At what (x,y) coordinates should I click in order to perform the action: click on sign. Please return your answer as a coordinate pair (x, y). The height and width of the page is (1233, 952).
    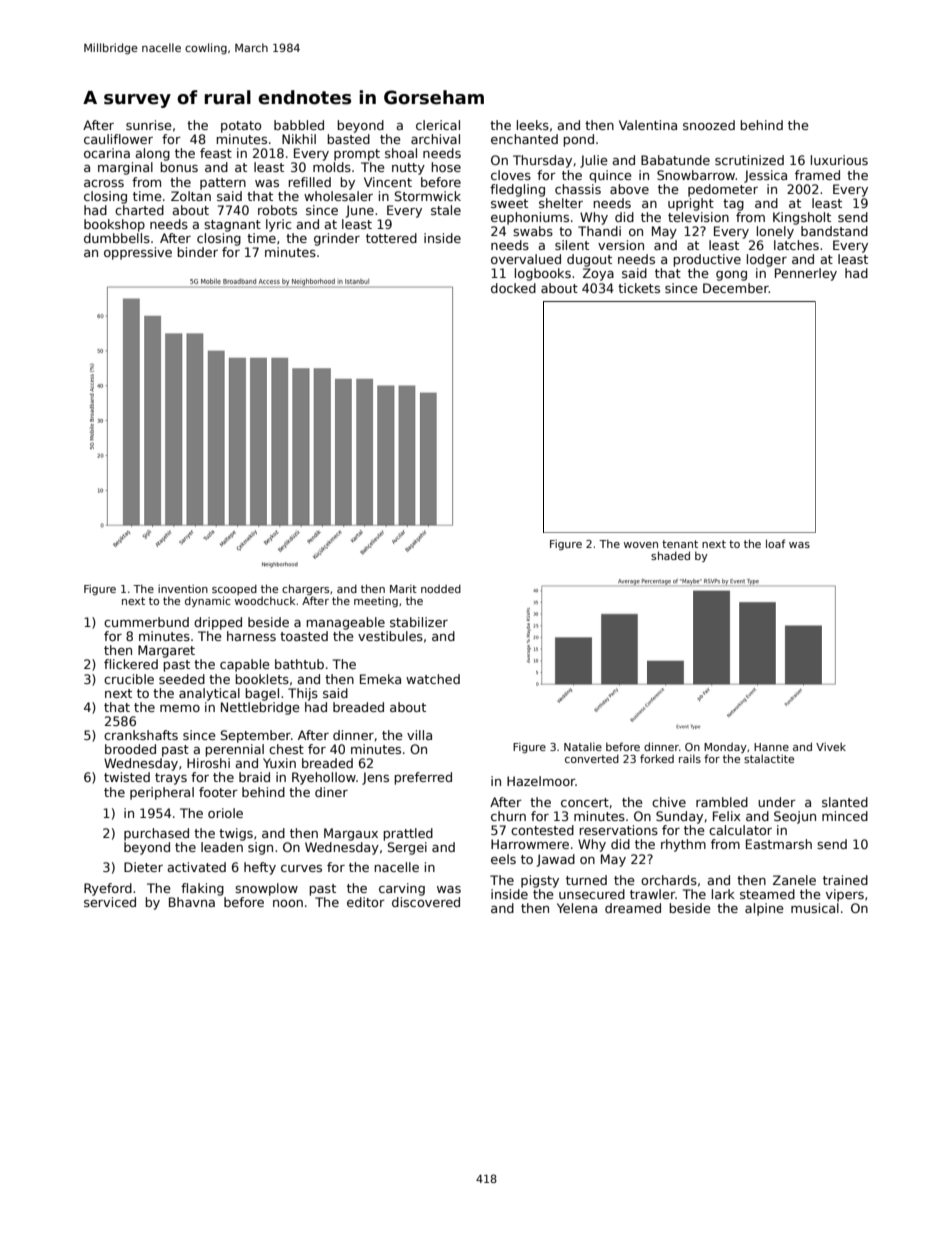
    Looking at the image, I should click on (260, 848).
